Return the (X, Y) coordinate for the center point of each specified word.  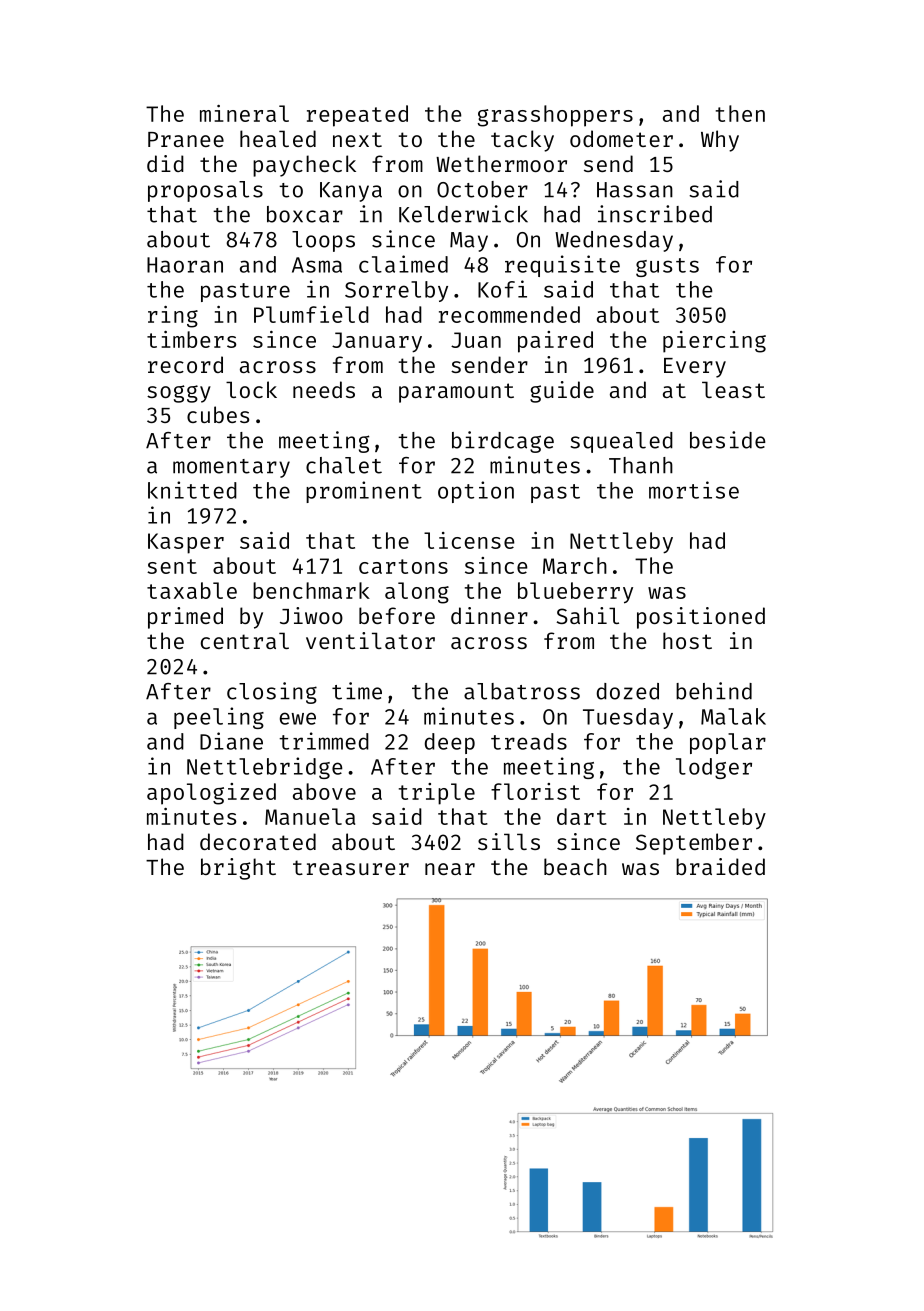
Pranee (186, 139)
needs (324, 389)
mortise (694, 490)
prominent (364, 492)
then (740, 113)
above (324, 791)
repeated (357, 116)
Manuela (310, 816)
